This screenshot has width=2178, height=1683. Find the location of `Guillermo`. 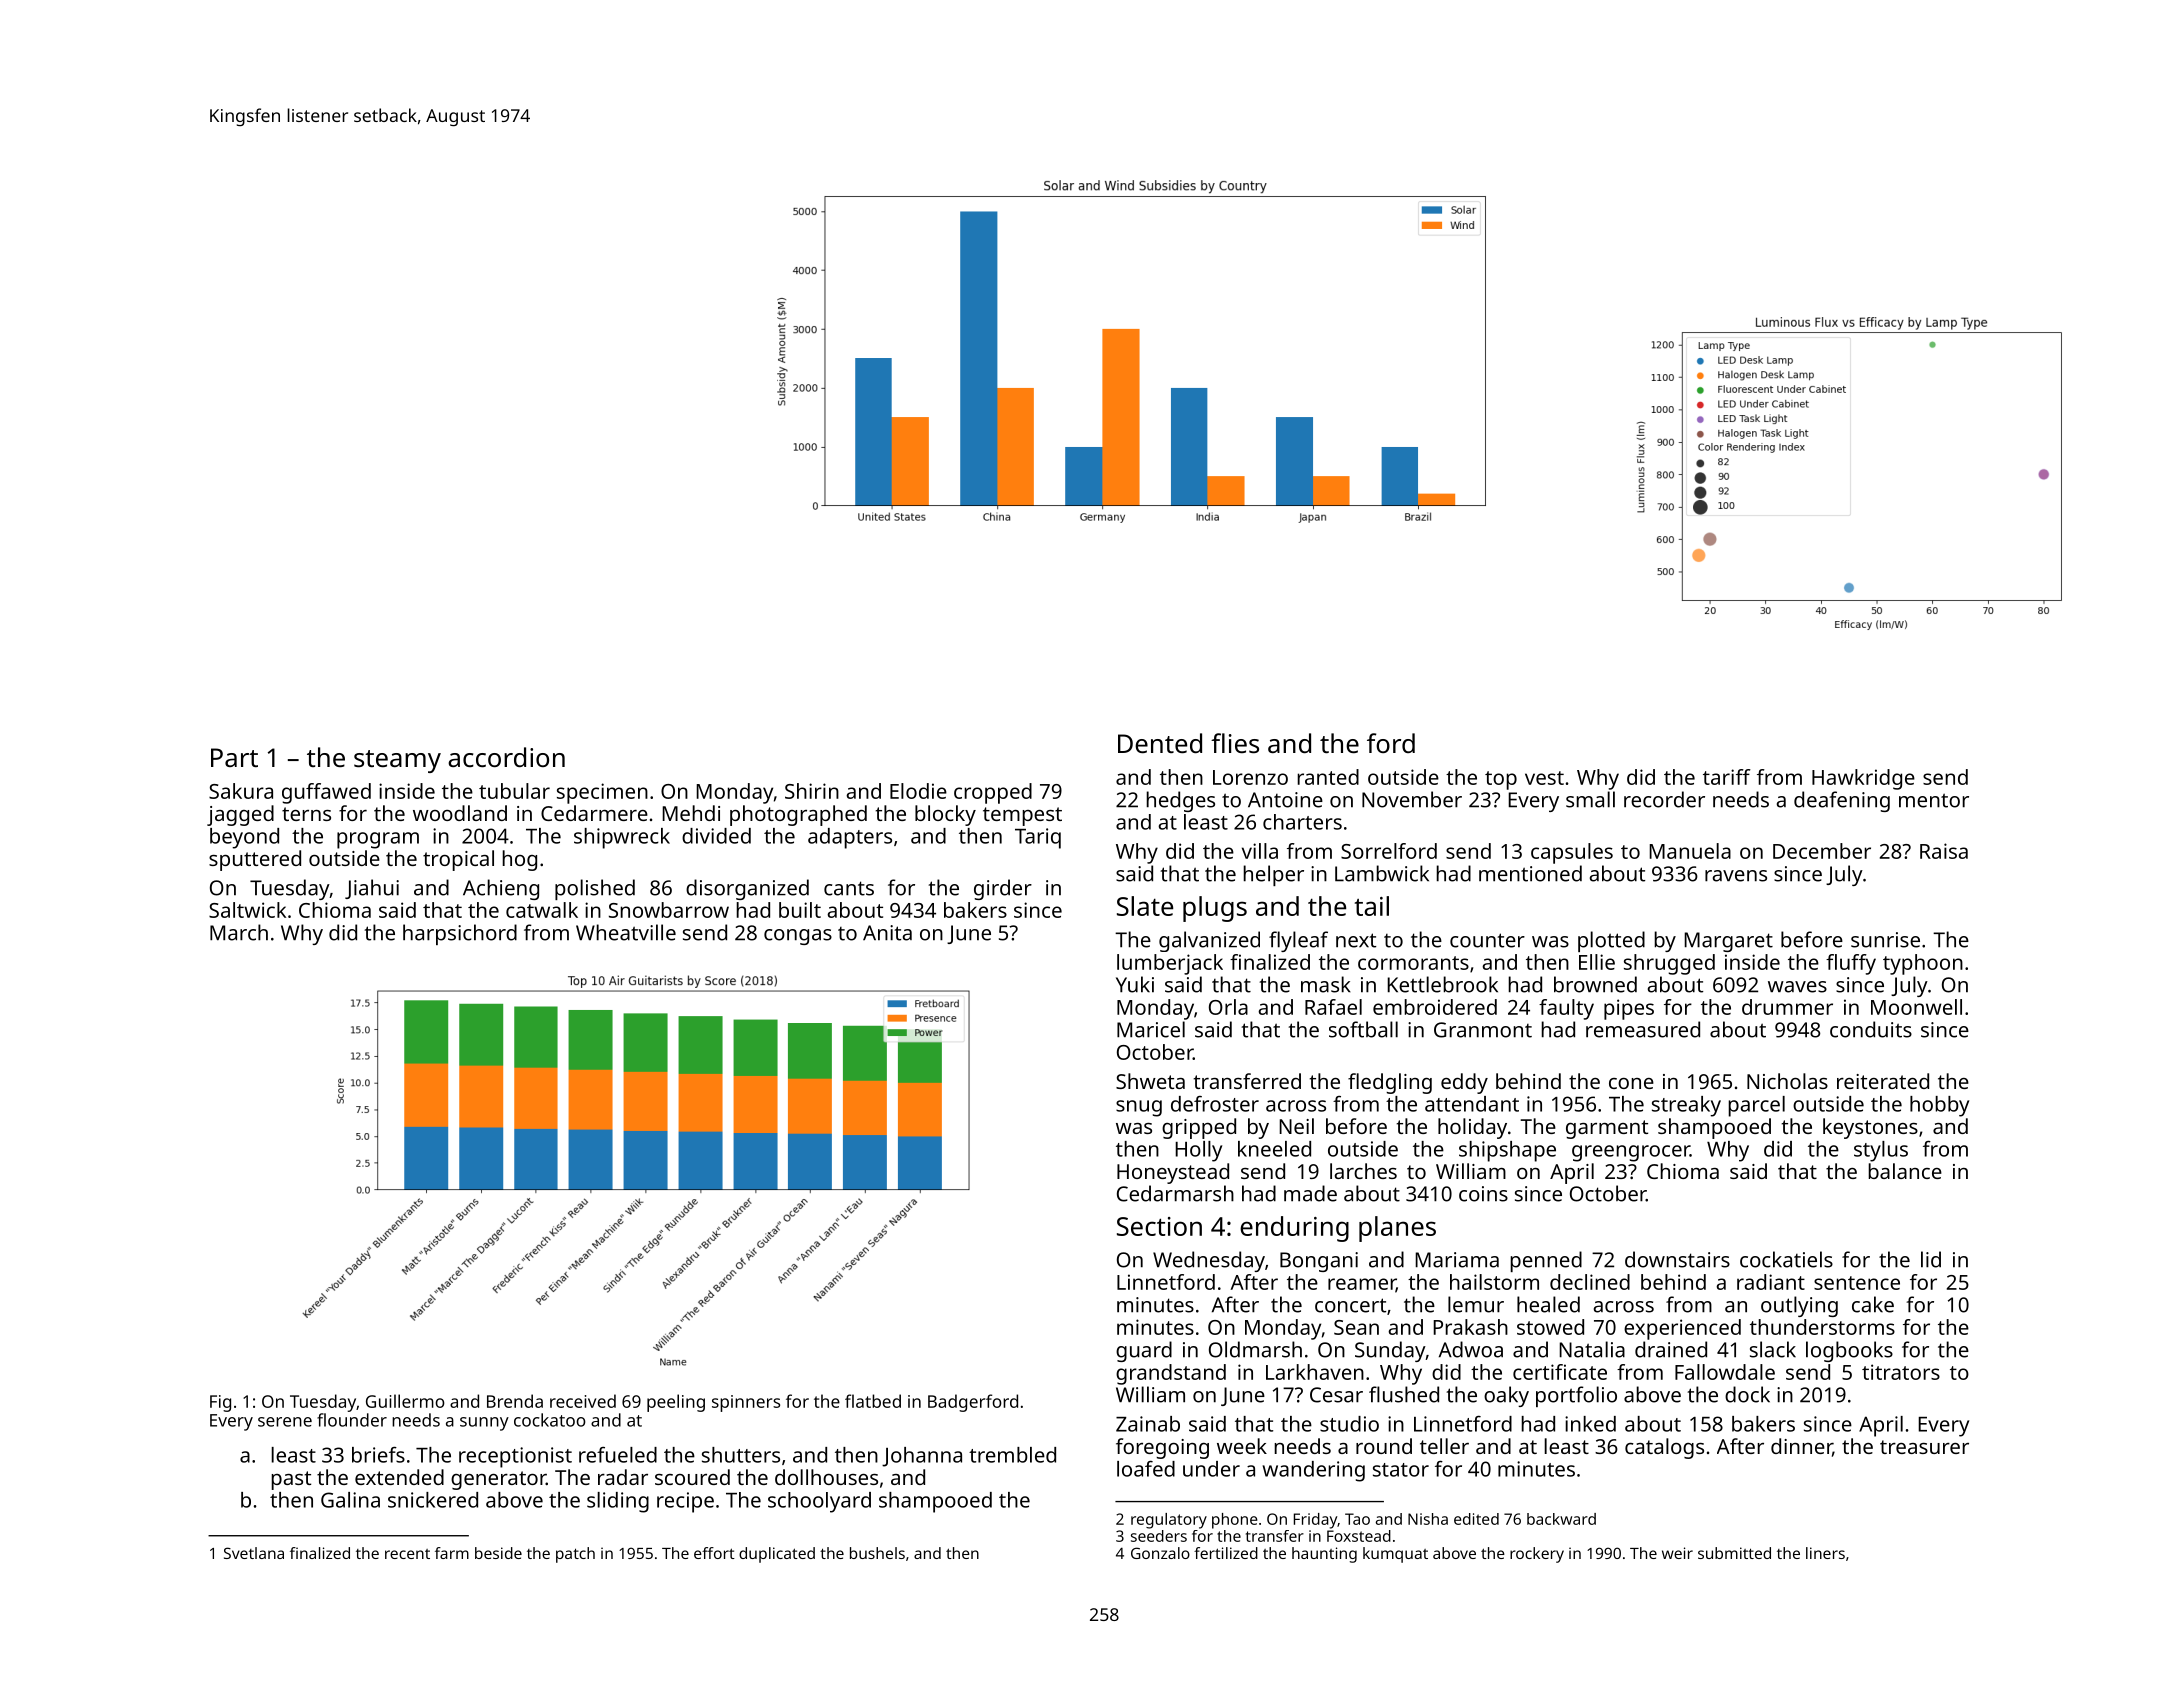

Guillermo is located at coordinates (405, 1401).
